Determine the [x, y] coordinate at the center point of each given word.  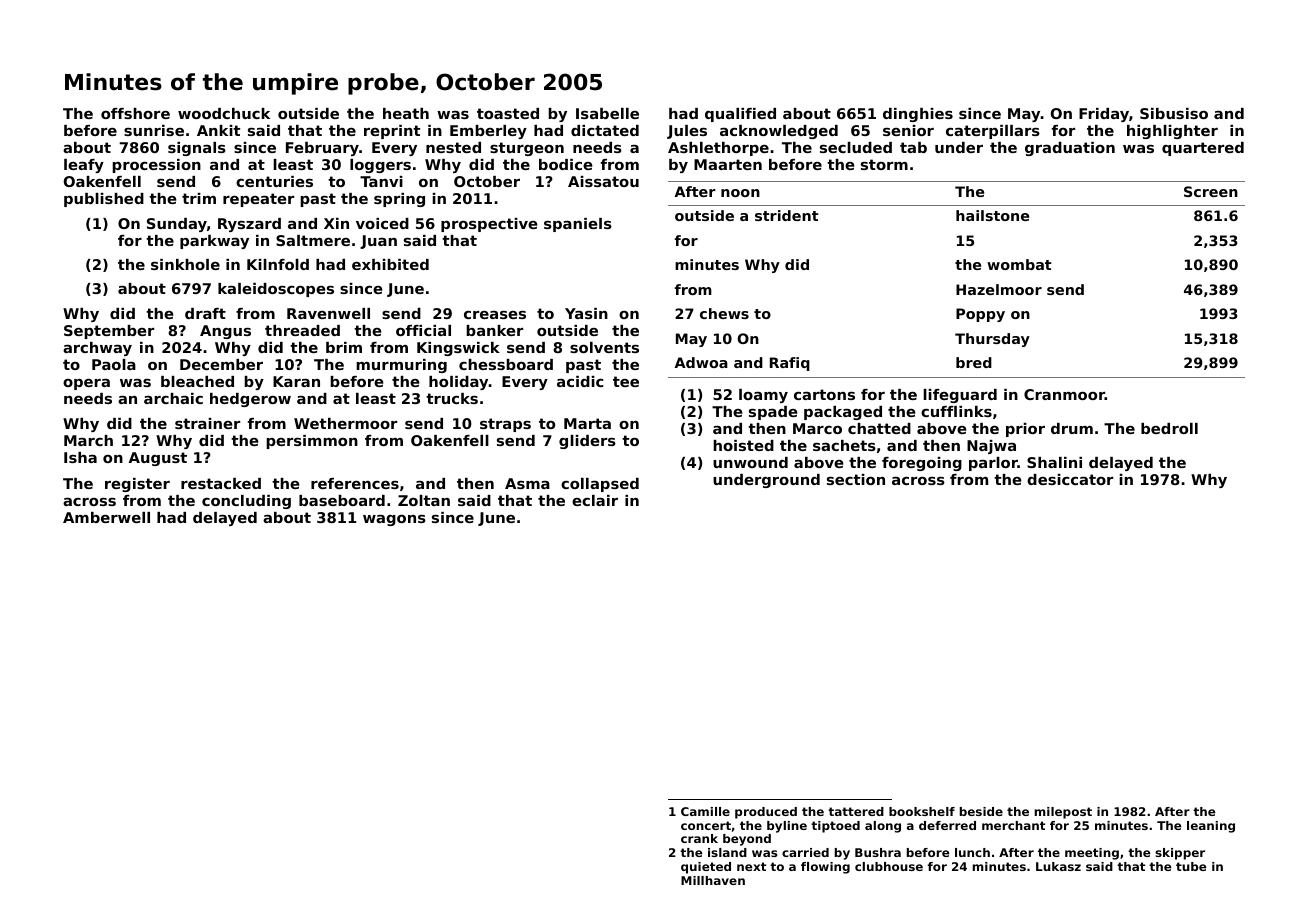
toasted [508, 113]
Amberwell [106, 517]
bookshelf [922, 811]
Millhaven [713, 880]
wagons [394, 520]
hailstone [992, 215]
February [322, 149]
